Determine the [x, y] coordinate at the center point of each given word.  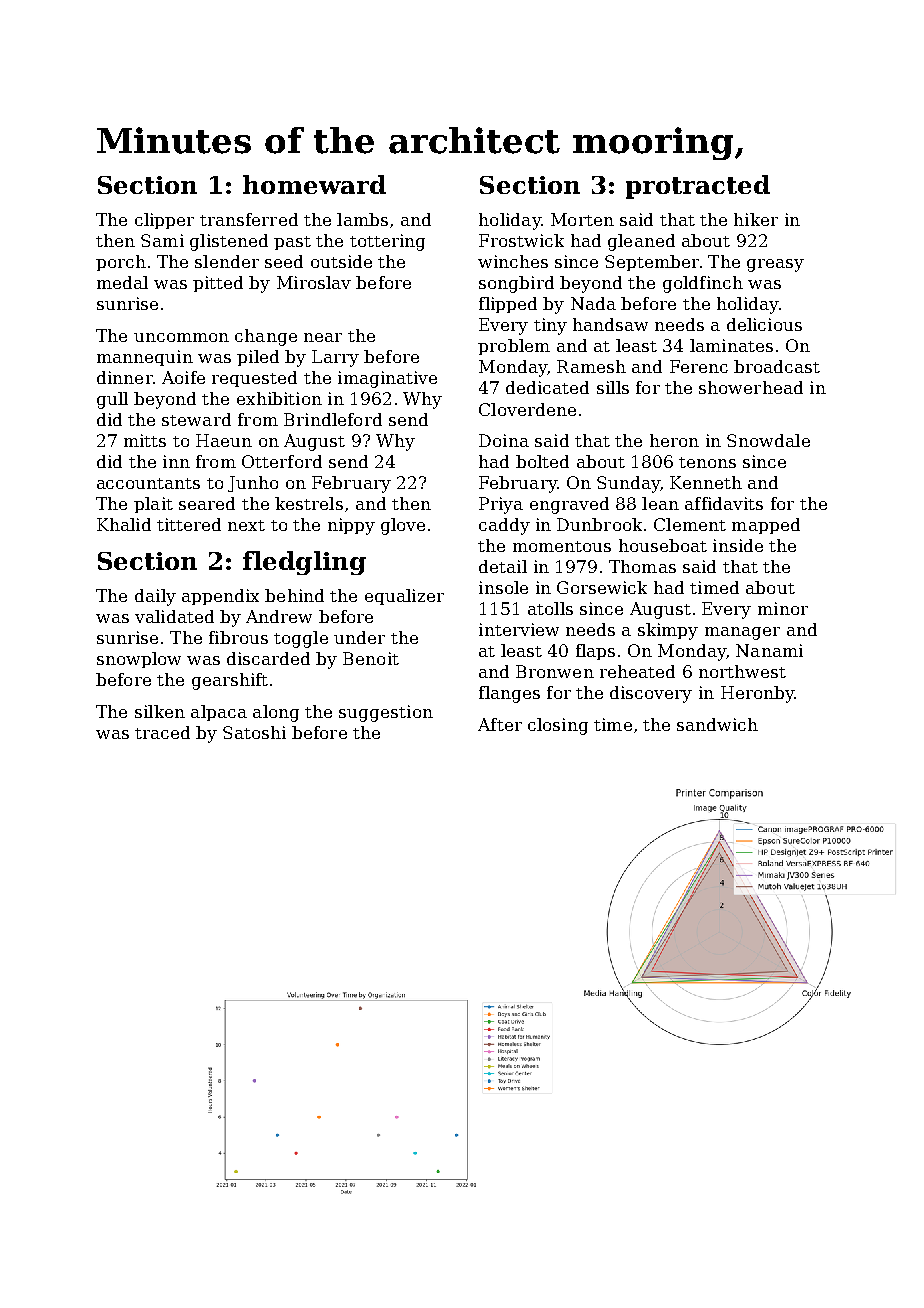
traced [162, 732]
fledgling [304, 563]
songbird [516, 284]
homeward [314, 184]
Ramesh [591, 366]
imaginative [387, 379]
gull [112, 400]
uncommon [181, 337]
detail [503, 566]
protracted [698, 187]
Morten [582, 219]
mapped [766, 526]
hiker [756, 219]
